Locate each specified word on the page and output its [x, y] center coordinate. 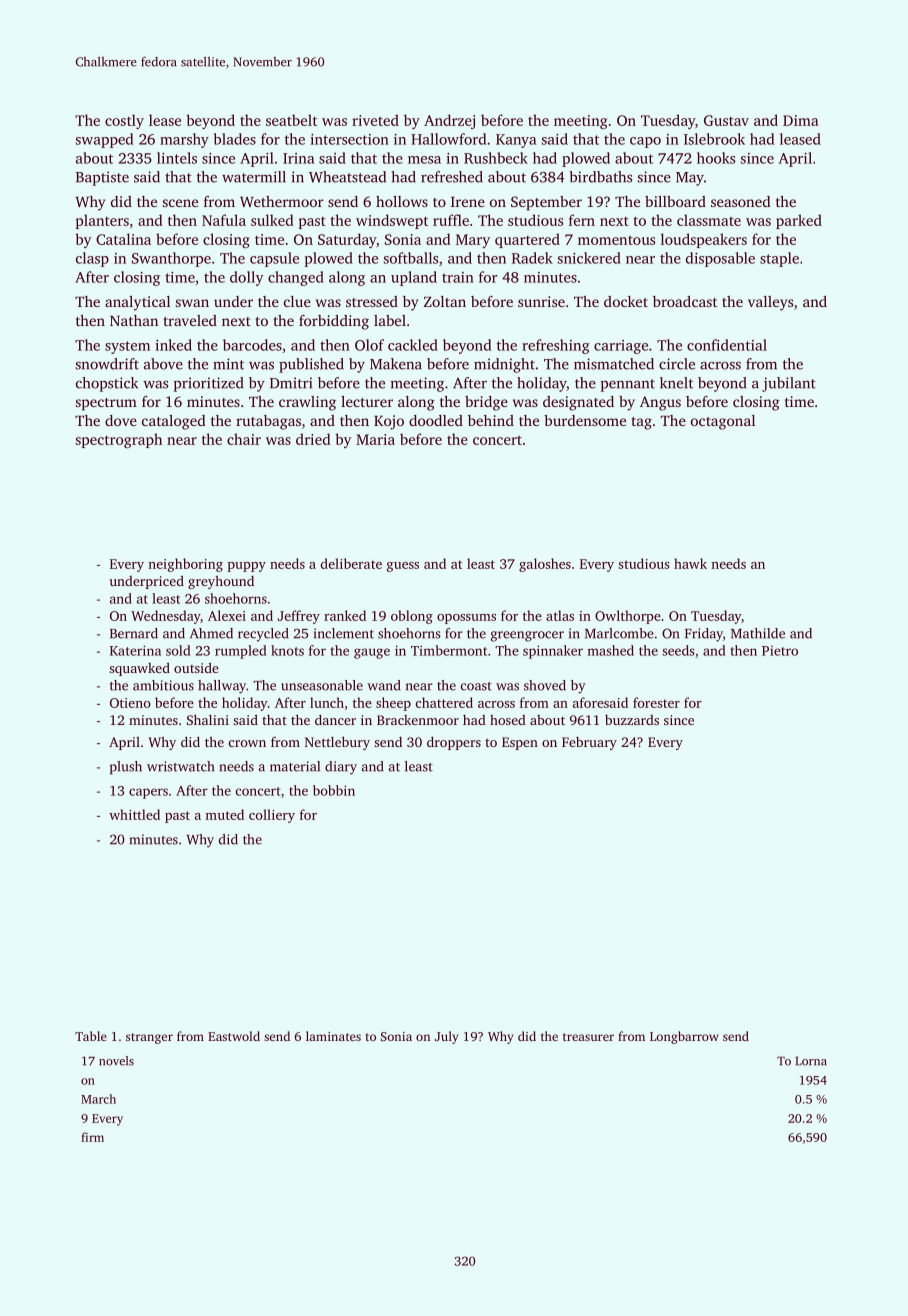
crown [247, 743]
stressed [372, 301]
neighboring [185, 565]
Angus [660, 403]
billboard [675, 201]
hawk [690, 563]
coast [476, 686]
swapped [104, 140]
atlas [560, 615]
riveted [375, 120]
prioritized [209, 384]
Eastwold [234, 1036]
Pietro [780, 651]
